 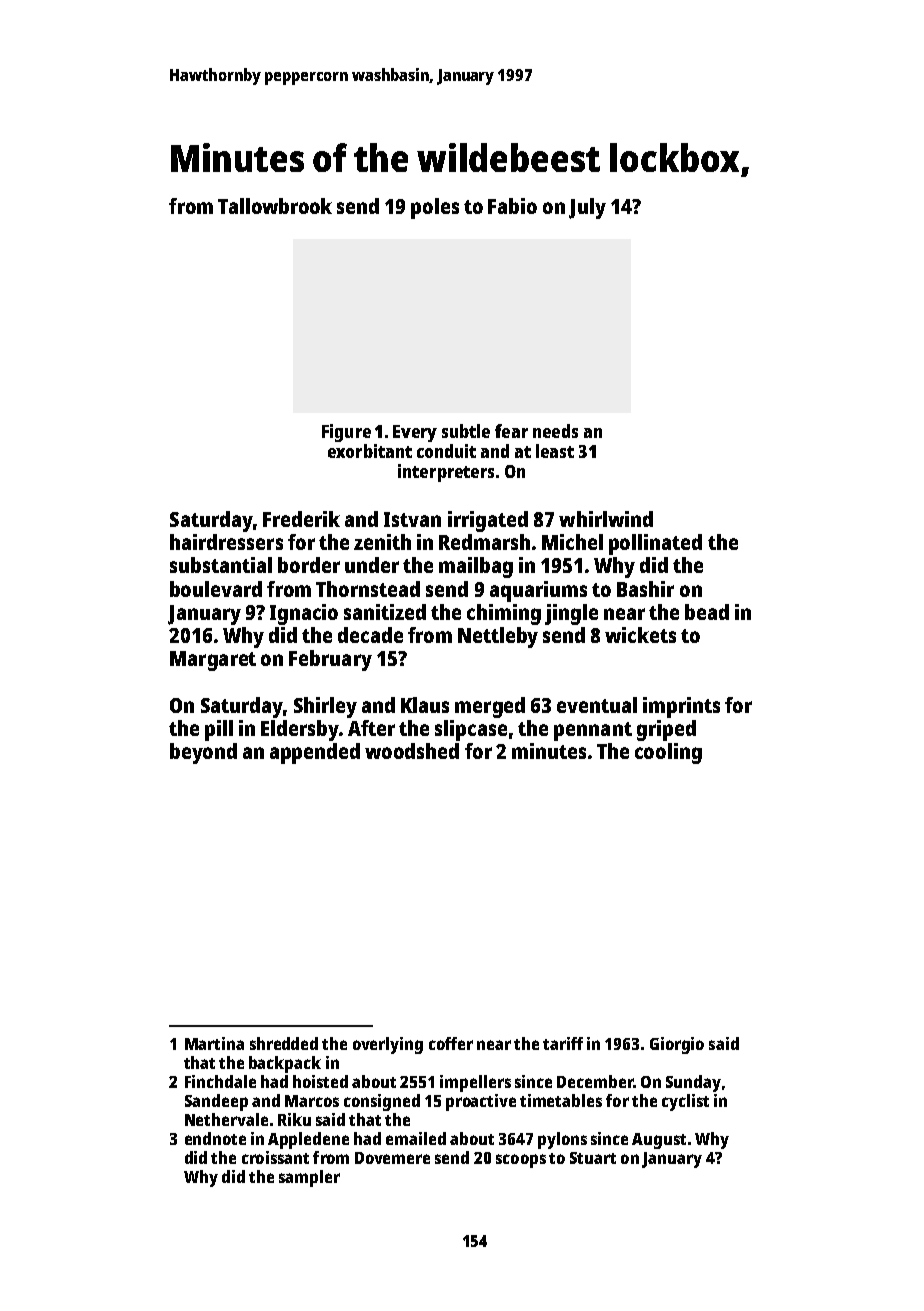 I want to click on Stuart, so click(x=593, y=1158).
